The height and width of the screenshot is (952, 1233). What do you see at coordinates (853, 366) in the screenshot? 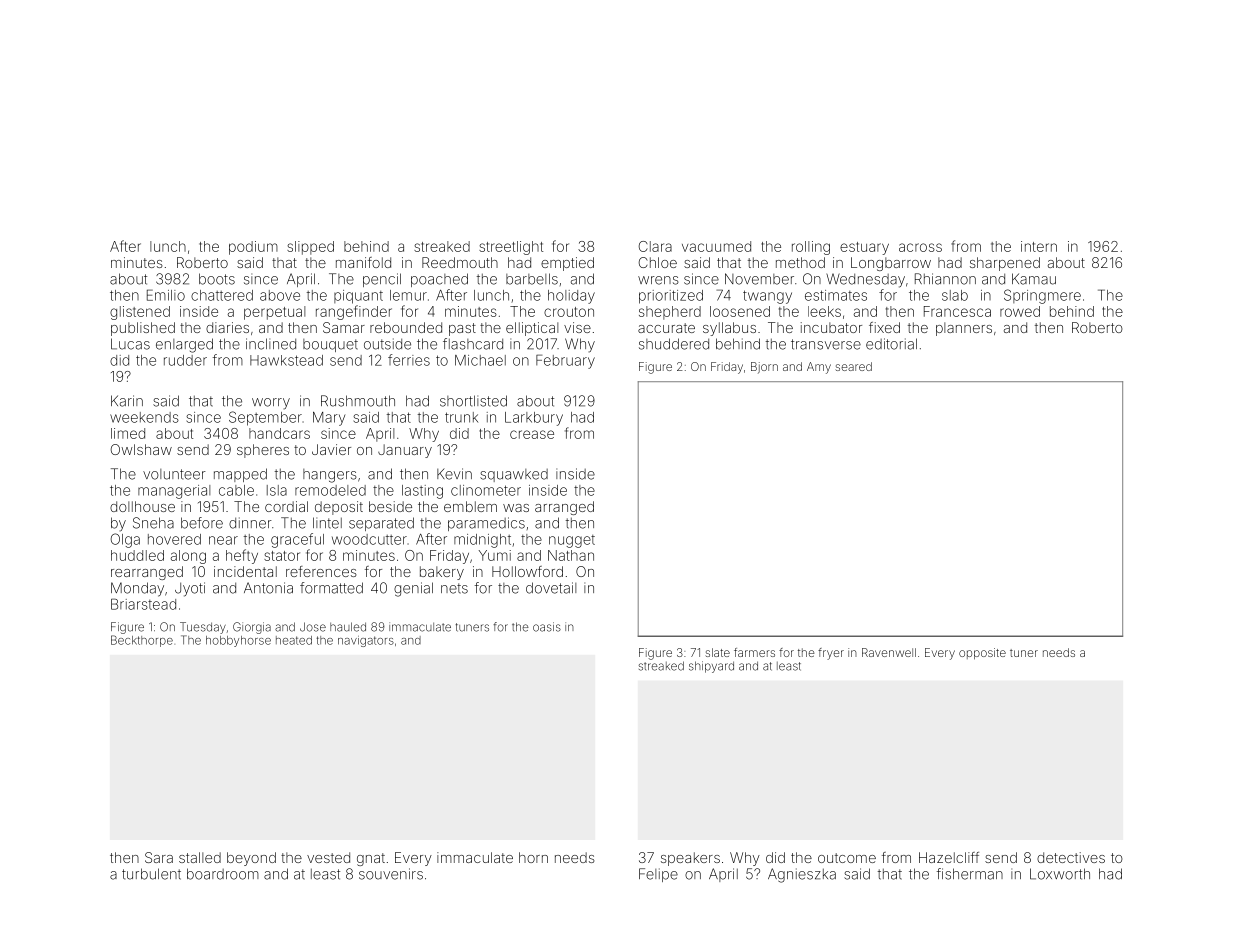
I see `seared` at bounding box center [853, 366].
